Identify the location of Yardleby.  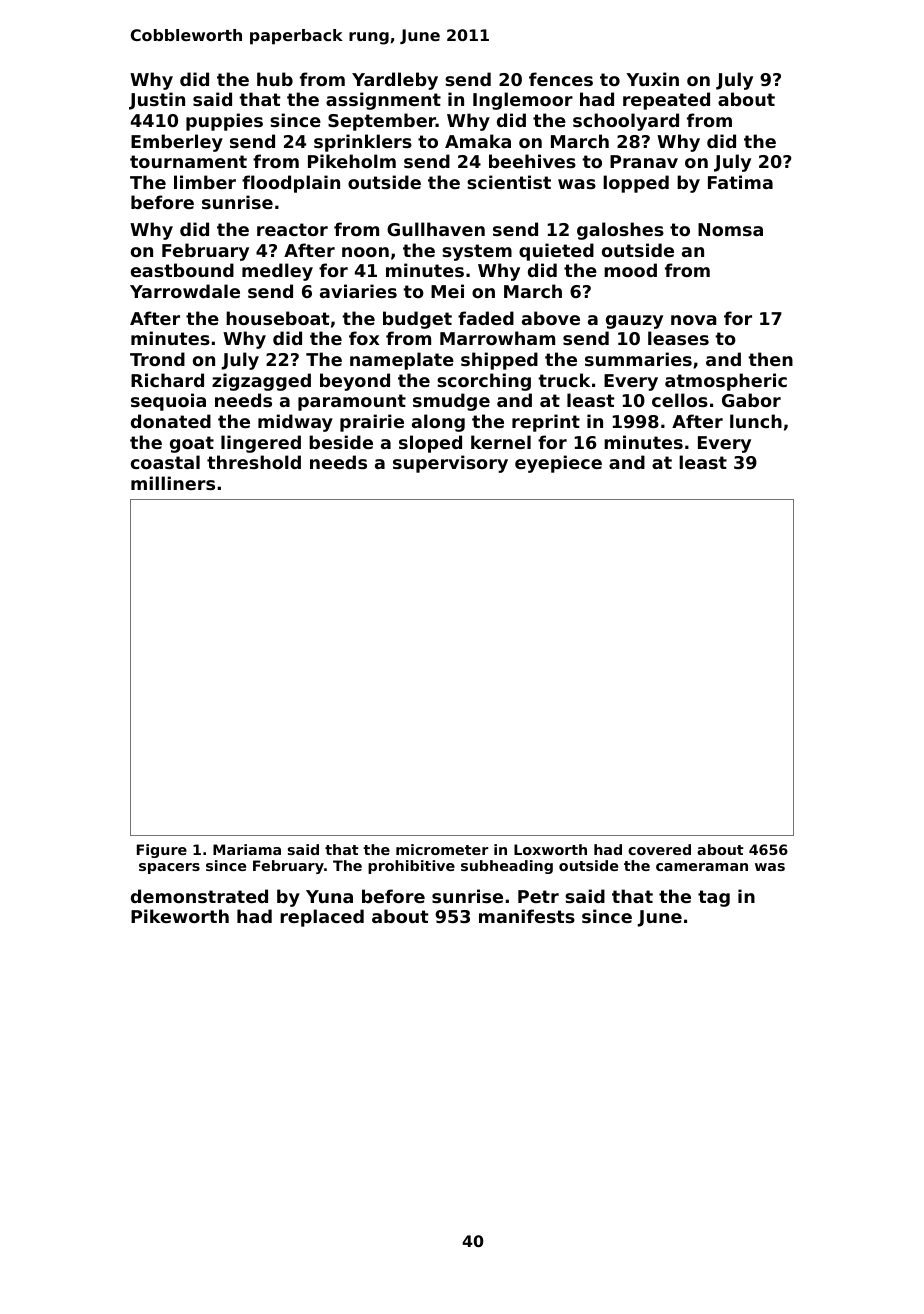
(395, 81).
